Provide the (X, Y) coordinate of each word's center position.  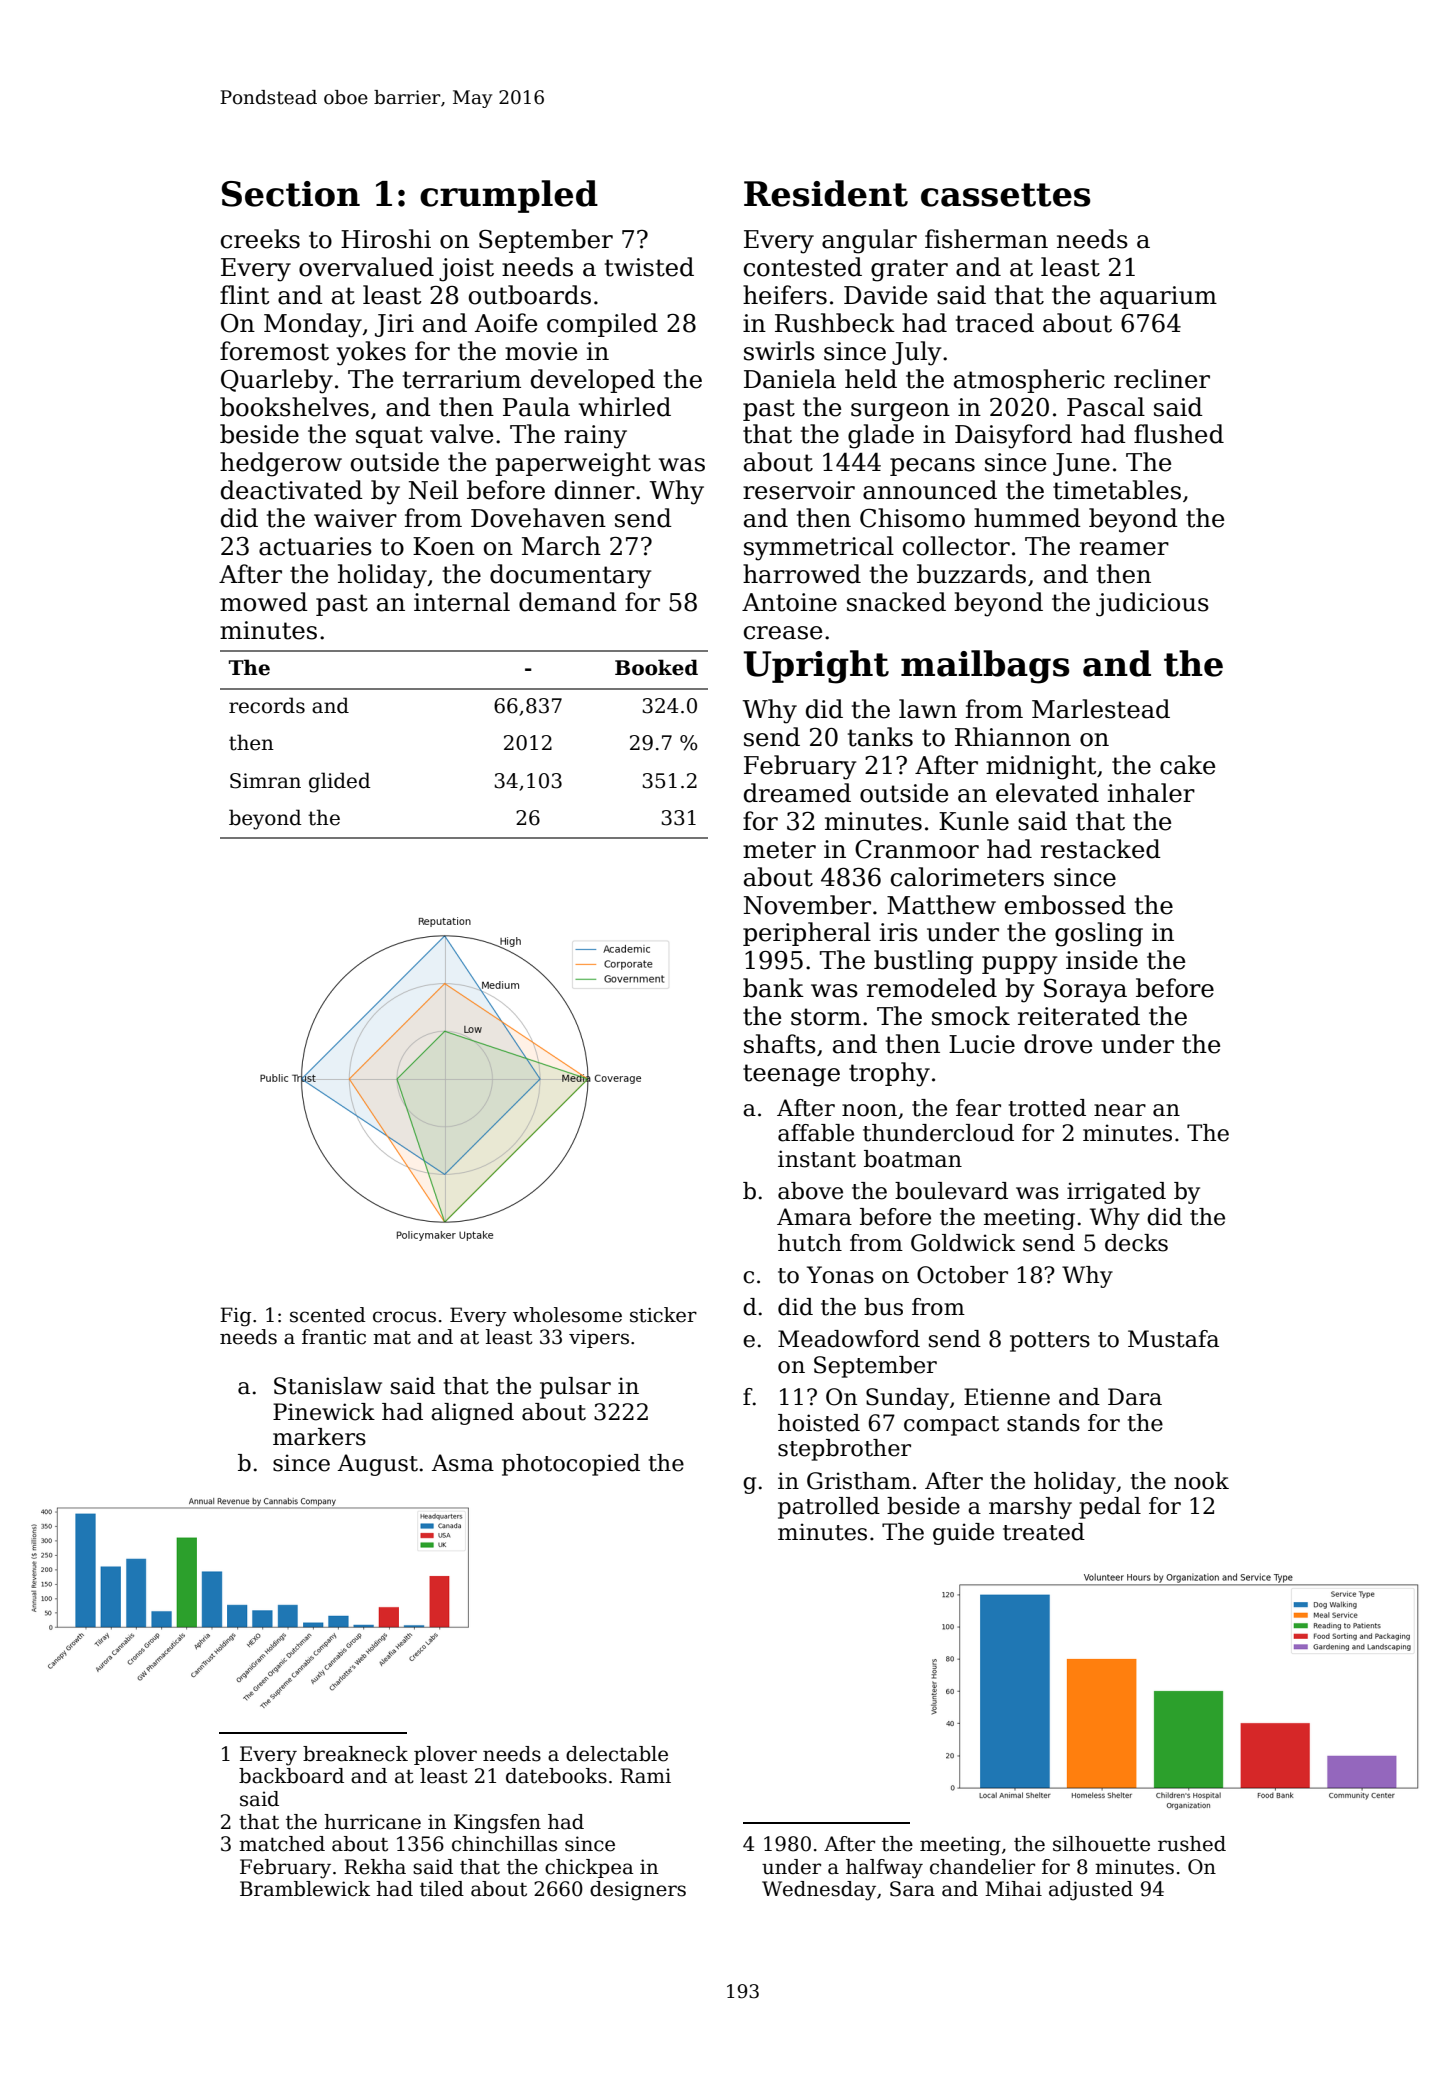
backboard (291, 1776)
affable (816, 1133)
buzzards (971, 574)
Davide (885, 295)
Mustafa (1173, 1339)
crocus (404, 1317)
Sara (912, 1889)
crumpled (509, 196)
